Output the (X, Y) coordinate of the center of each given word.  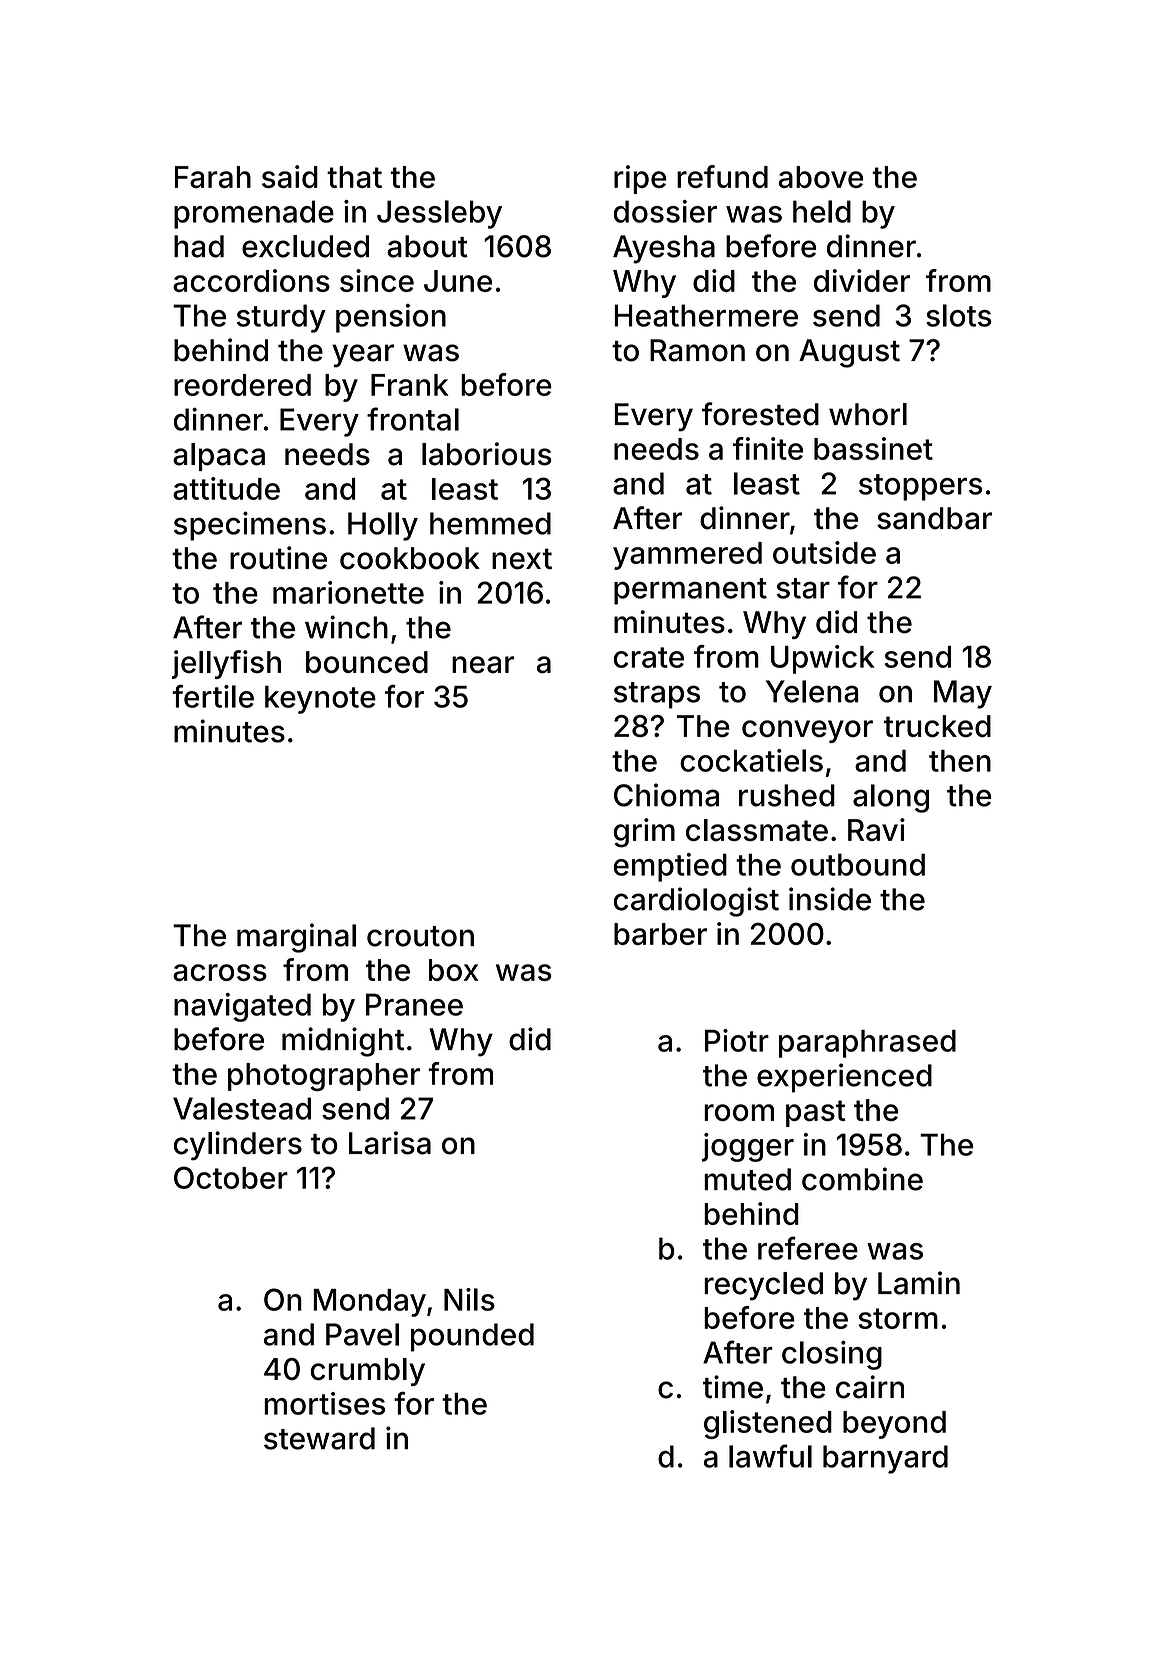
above (821, 177)
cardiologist (696, 902)
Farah (213, 177)
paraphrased (867, 1044)
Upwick (822, 659)
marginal (296, 938)
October (231, 1177)
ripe (640, 179)
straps (657, 695)
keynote (320, 700)
